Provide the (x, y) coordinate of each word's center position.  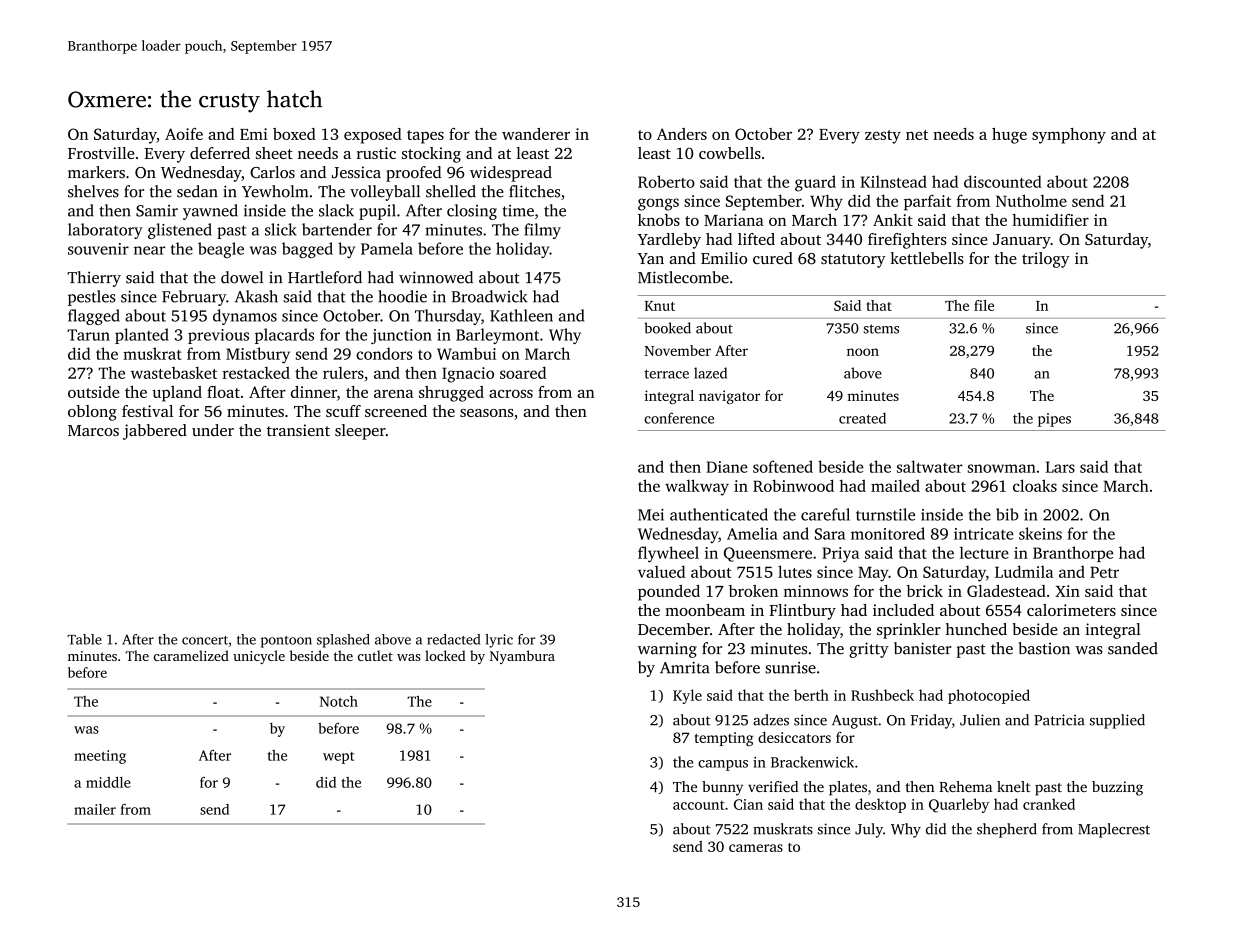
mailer (95, 809)
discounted (1003, 181)
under (213, 430)
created (862, 418)
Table (84, 639)
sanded (1133, 648)
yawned (210, 212)
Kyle (687, 696)
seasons (487, 413)
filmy (542, 231)
